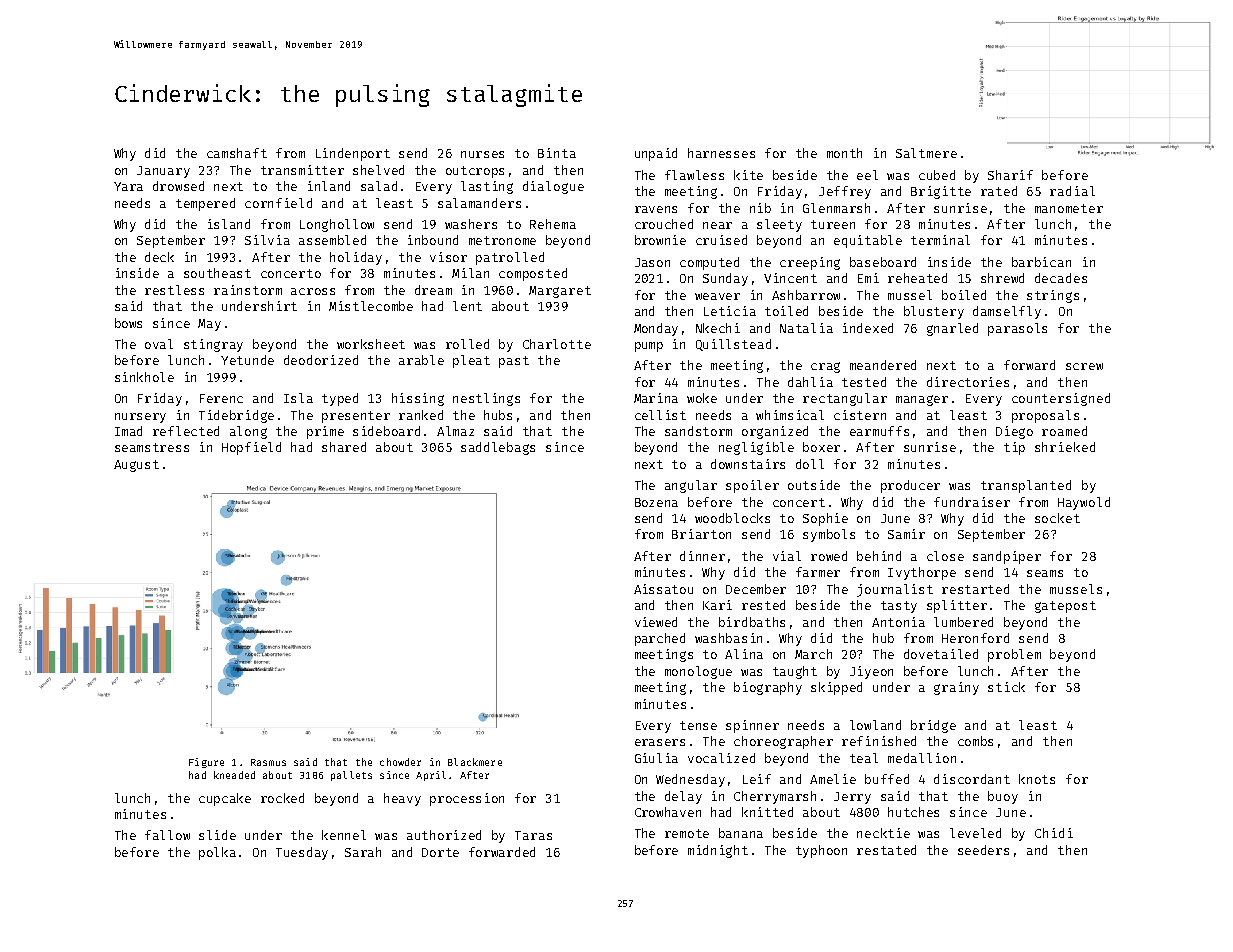  I want to click on seeders, so click(983, 850).
